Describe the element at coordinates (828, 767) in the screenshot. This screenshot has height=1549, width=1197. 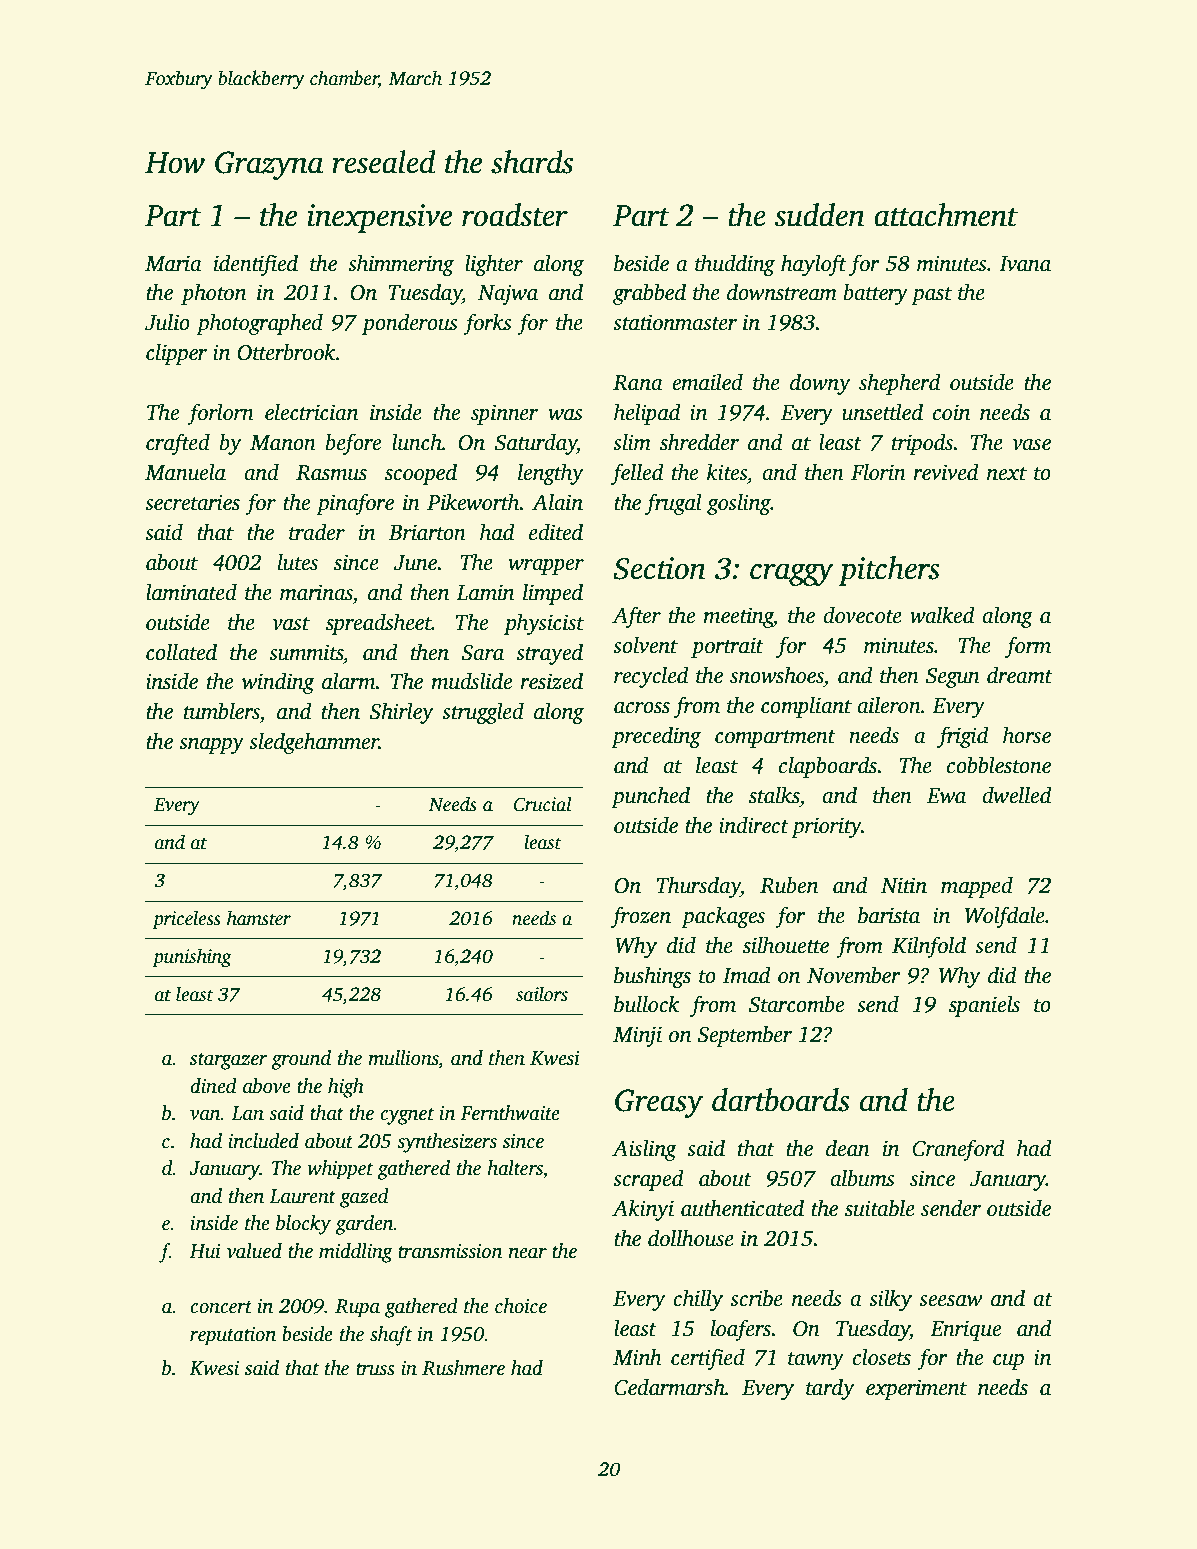
I see `clapboards` at that location.
